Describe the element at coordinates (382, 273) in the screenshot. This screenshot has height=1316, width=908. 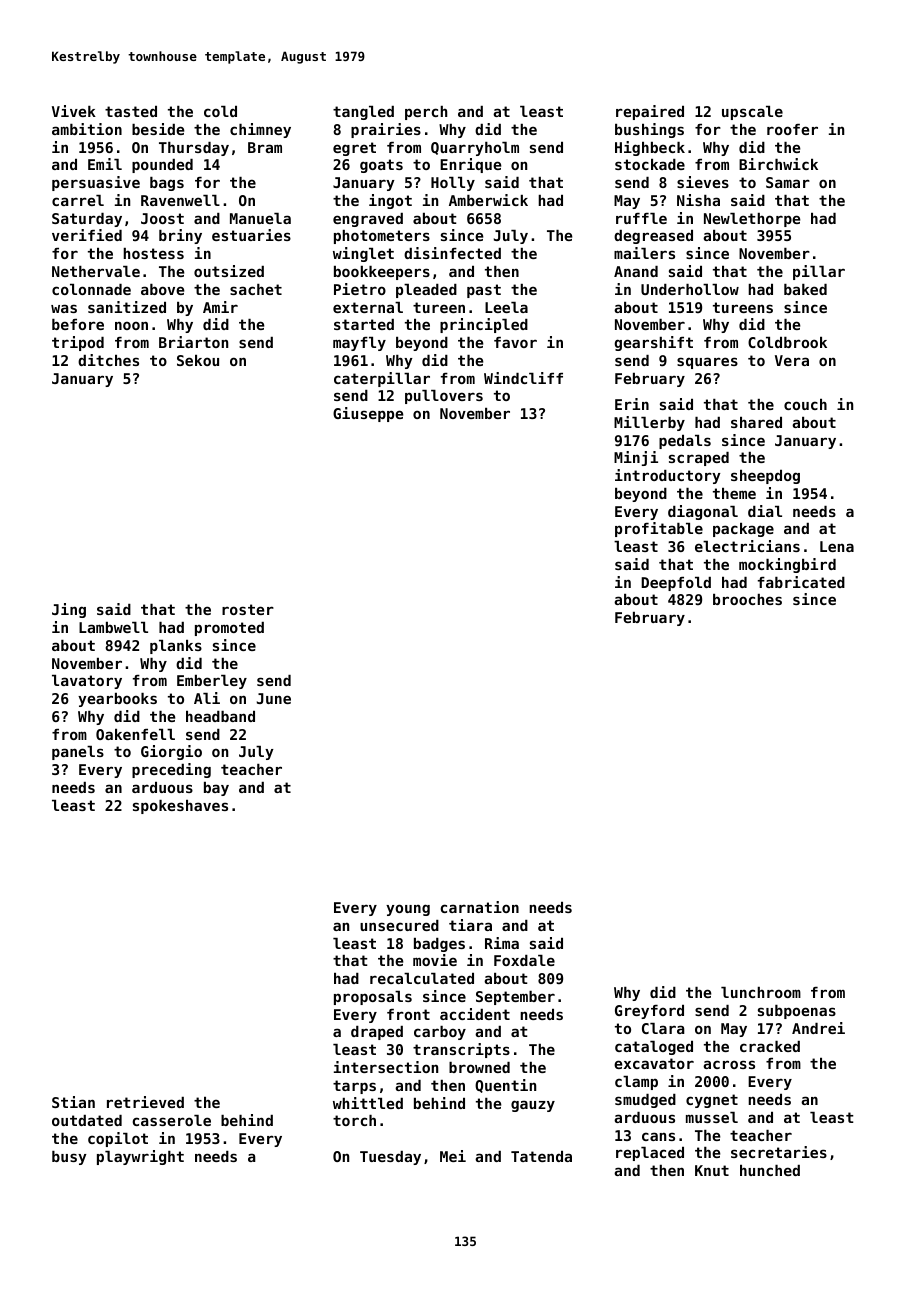
I see `bookkeepers` at that location.
